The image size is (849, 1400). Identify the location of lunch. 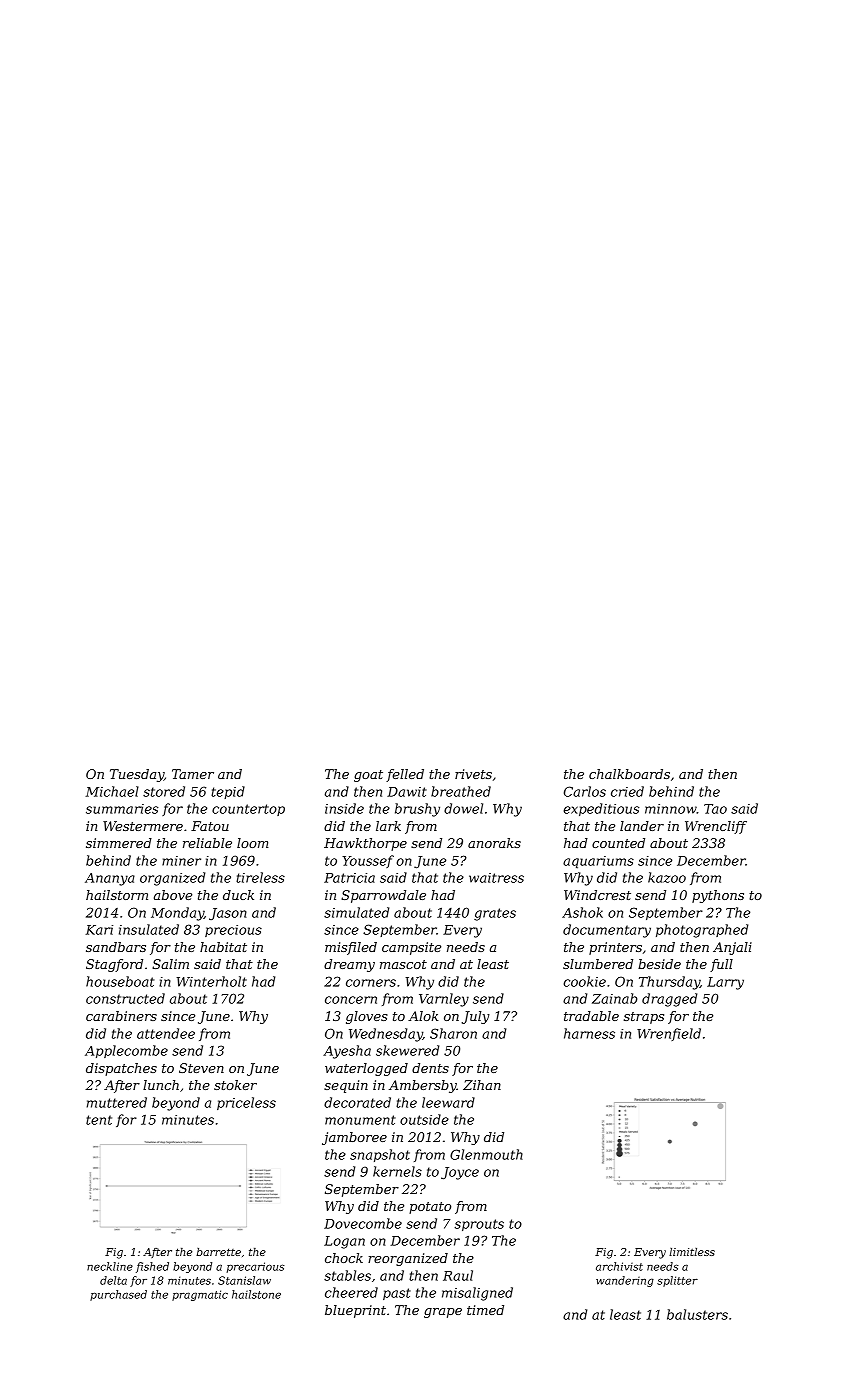
(161, 1085).
